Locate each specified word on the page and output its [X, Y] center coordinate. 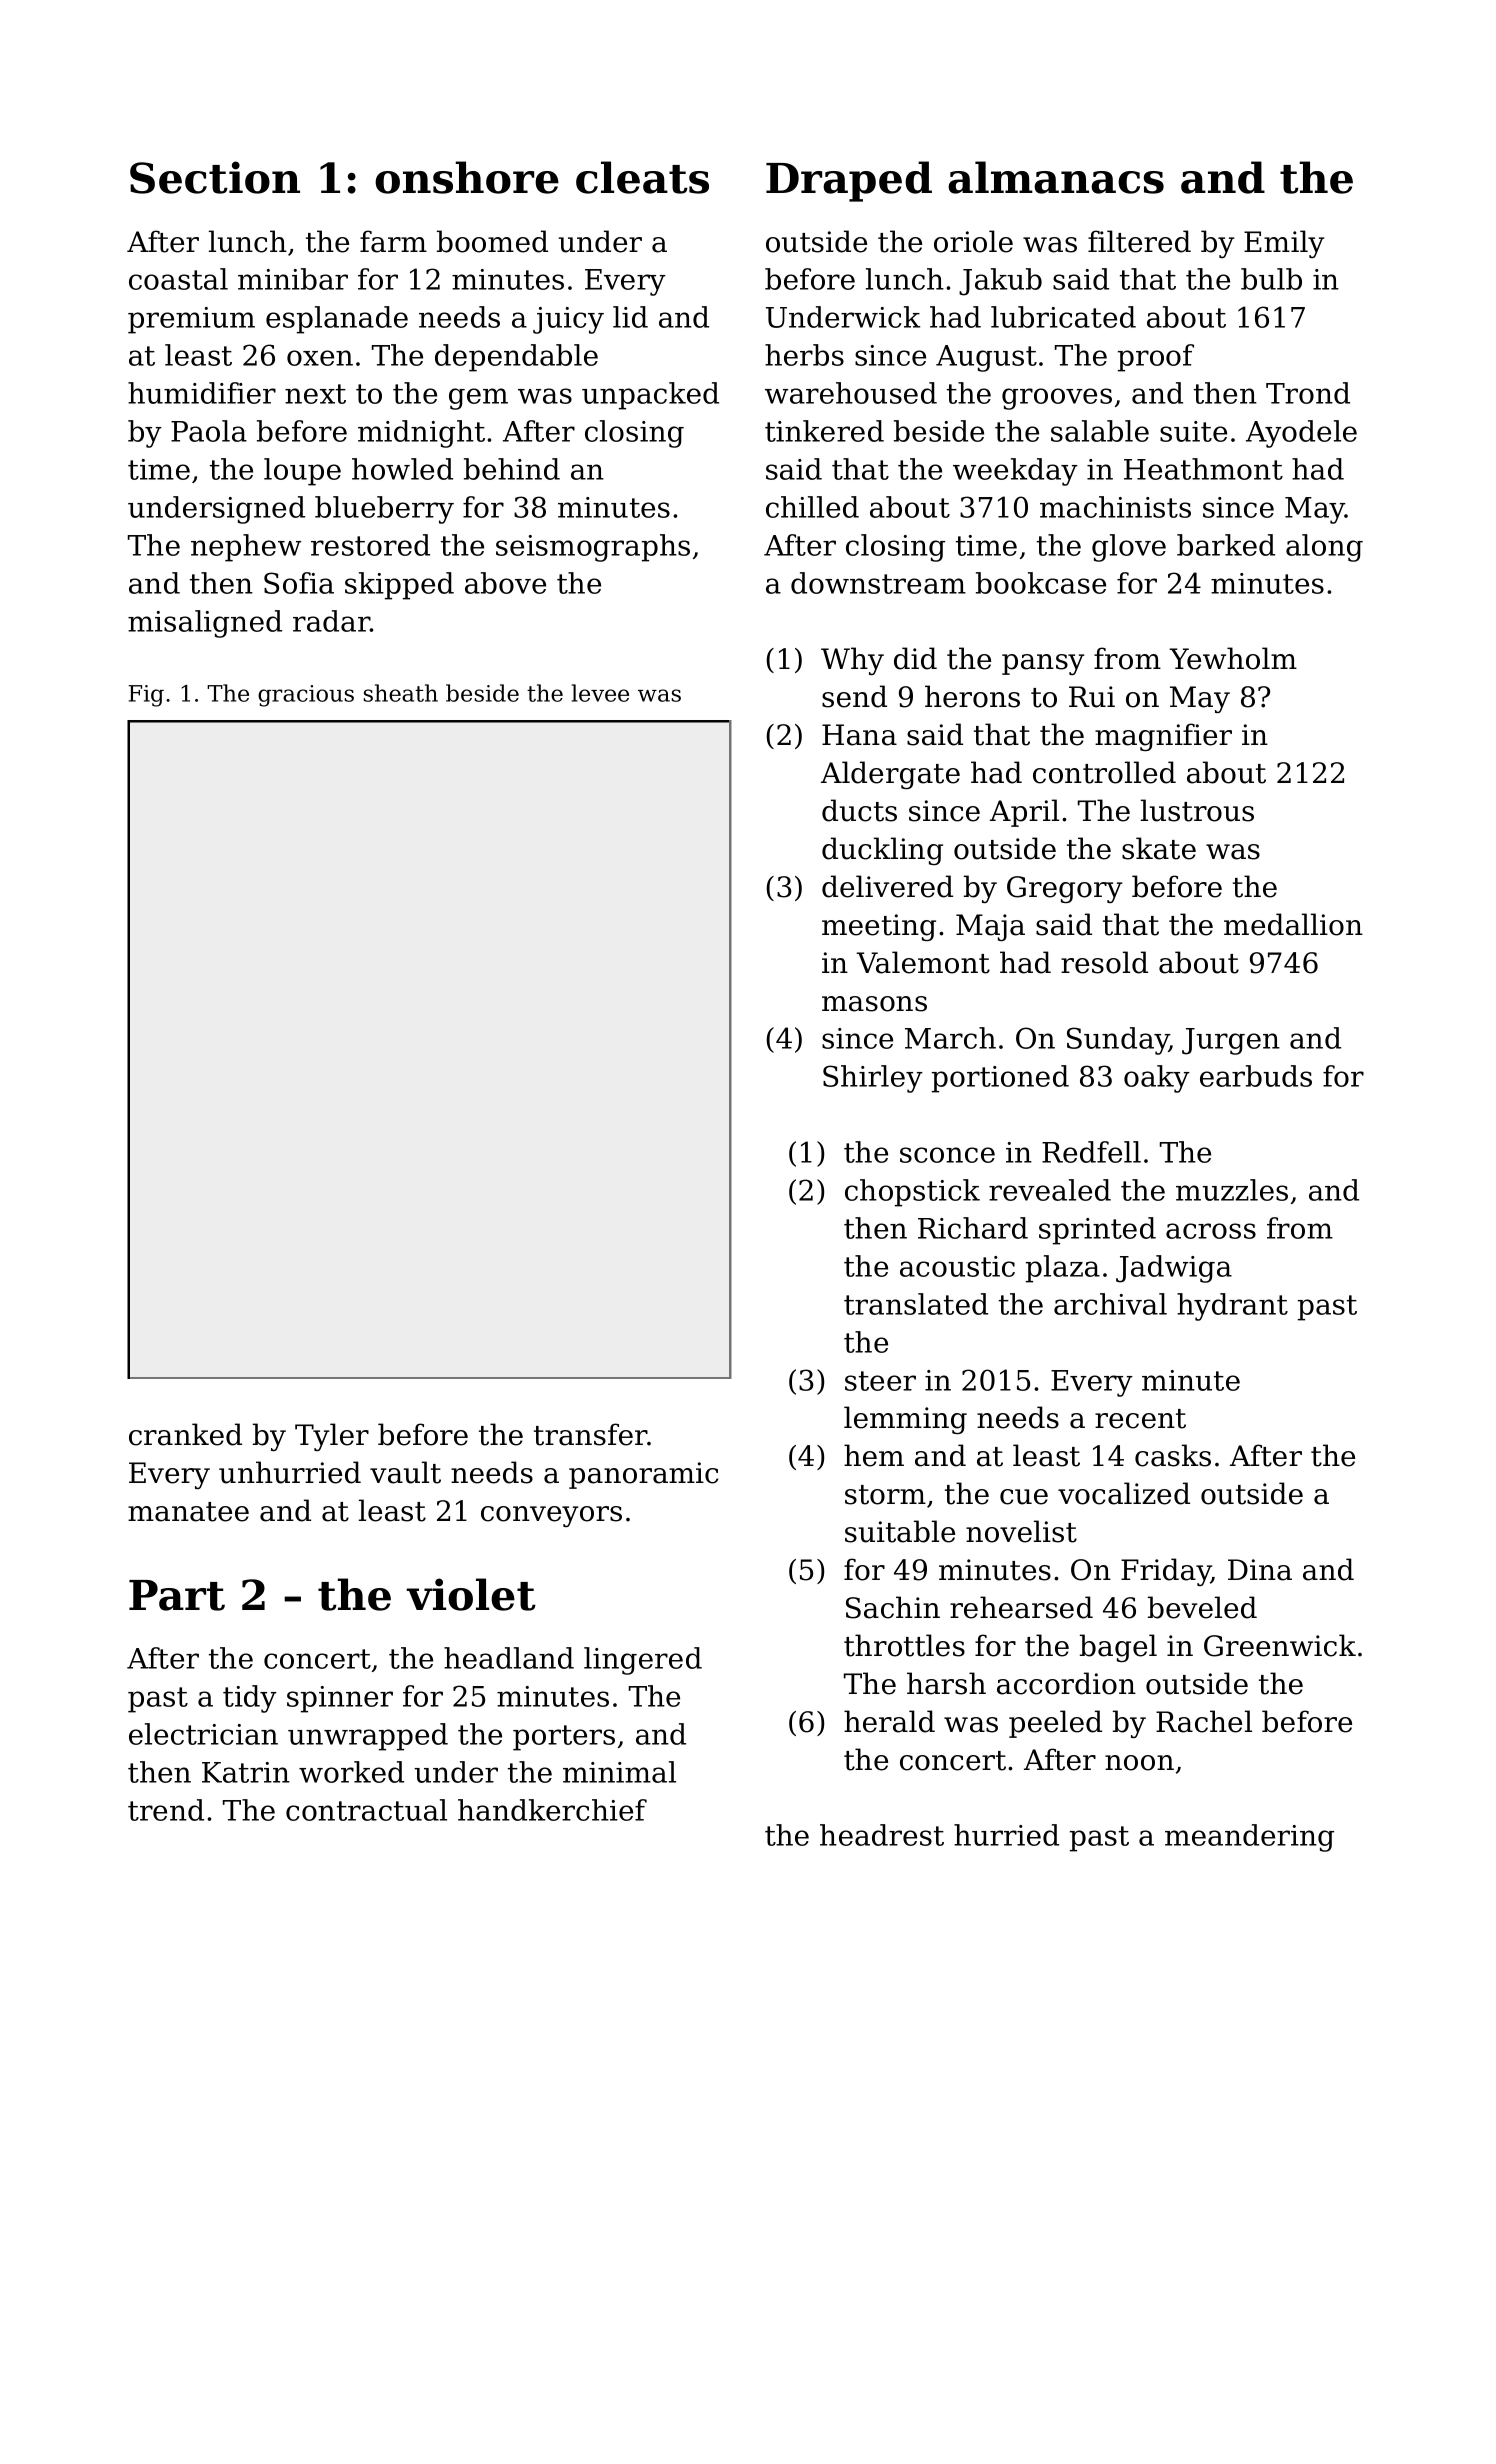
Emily [1284, 244]
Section [215, 177]
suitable [900, 1531]
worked [351, 1772]
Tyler [332, 1437]
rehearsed [1021, 1607]
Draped [849, 181]
